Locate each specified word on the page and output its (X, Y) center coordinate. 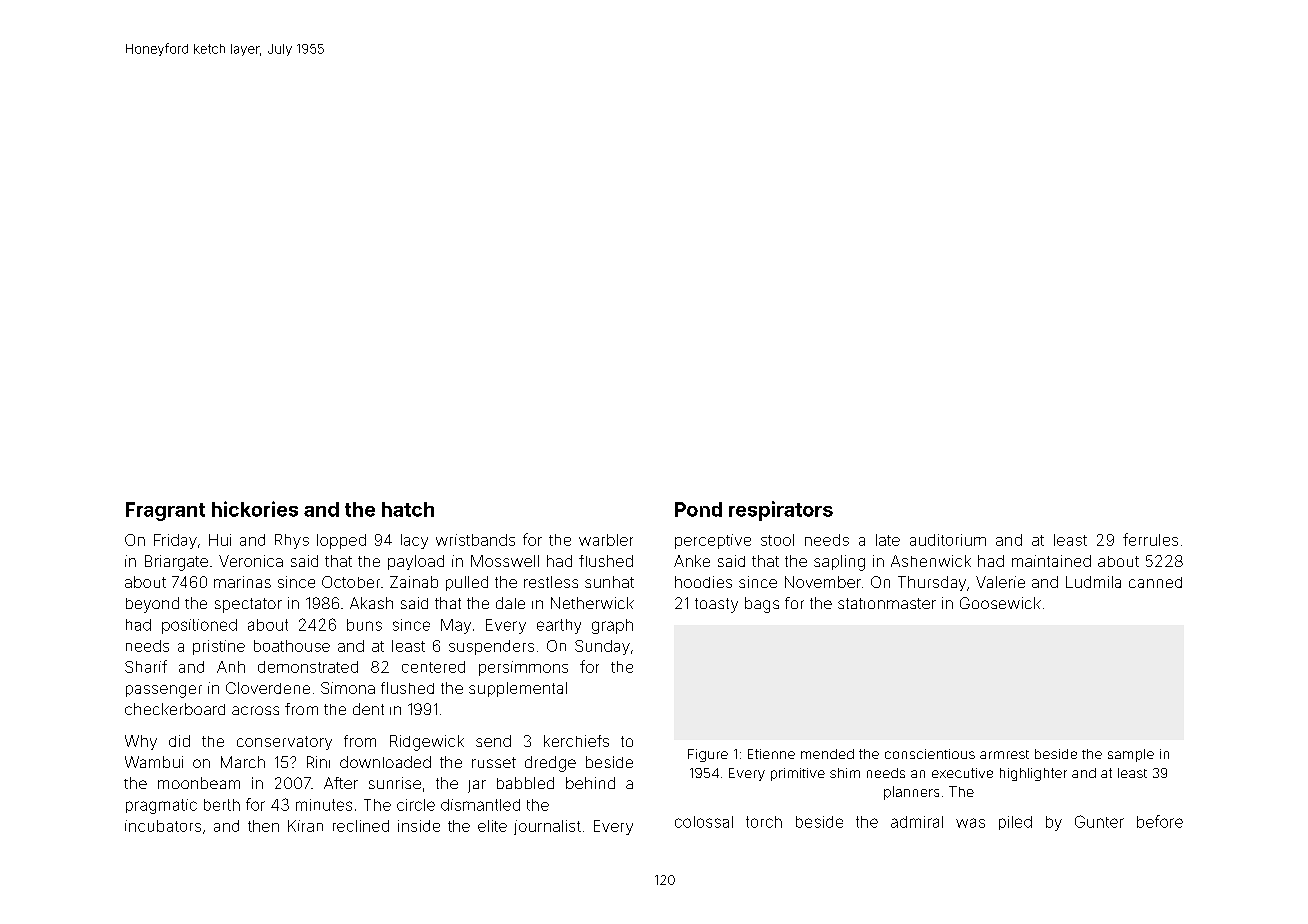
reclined (361, 826)
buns (364, 625)
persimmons (523, 668)
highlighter (1033, 774)
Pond (698, 509)
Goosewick (1000, 603)
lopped (341, 541)
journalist (547, 827)
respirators (781, 511)
